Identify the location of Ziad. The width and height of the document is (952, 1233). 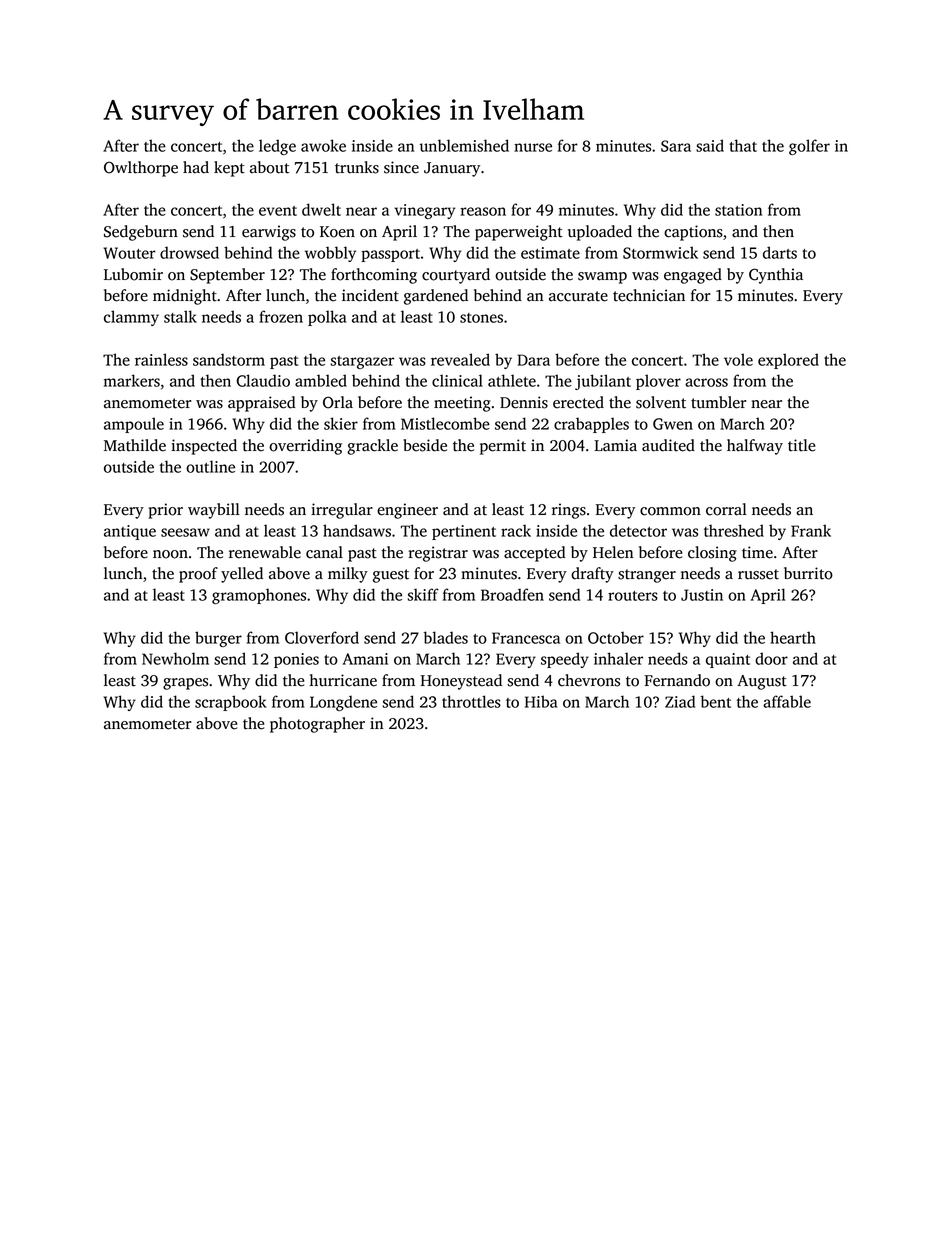
(680, 701).
